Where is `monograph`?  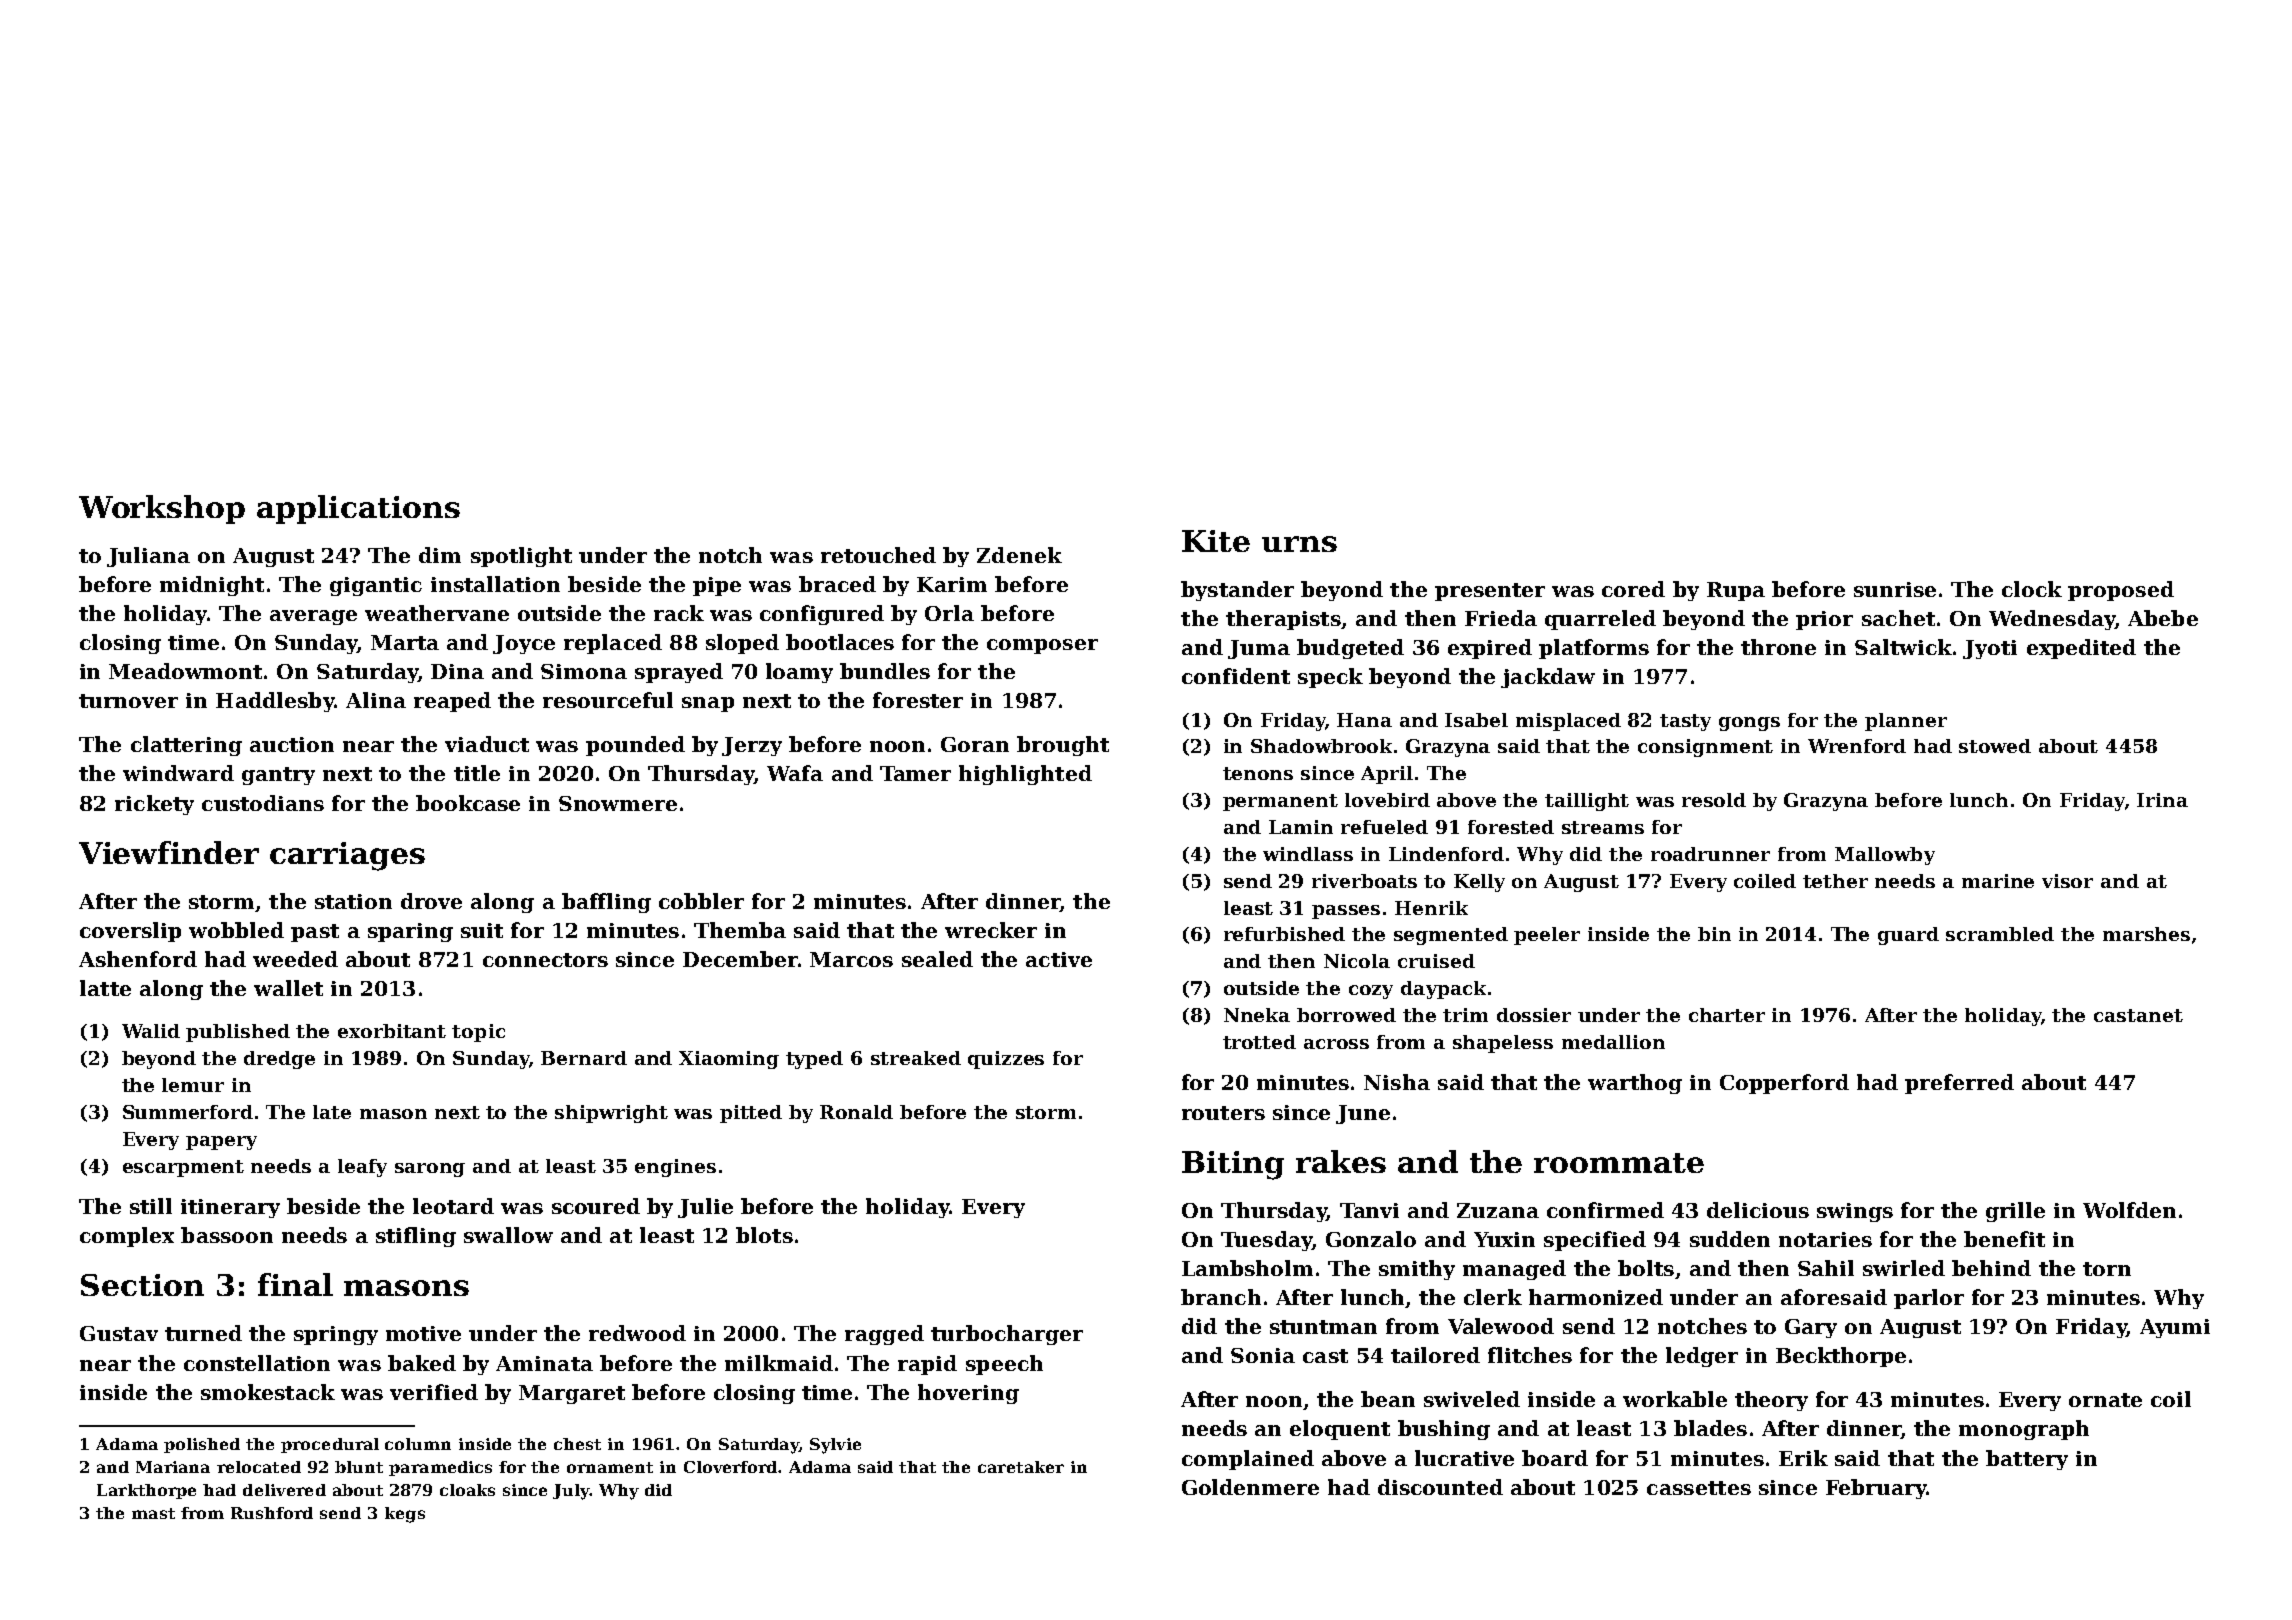
monograph is located at coordinates (2024, 1430).
